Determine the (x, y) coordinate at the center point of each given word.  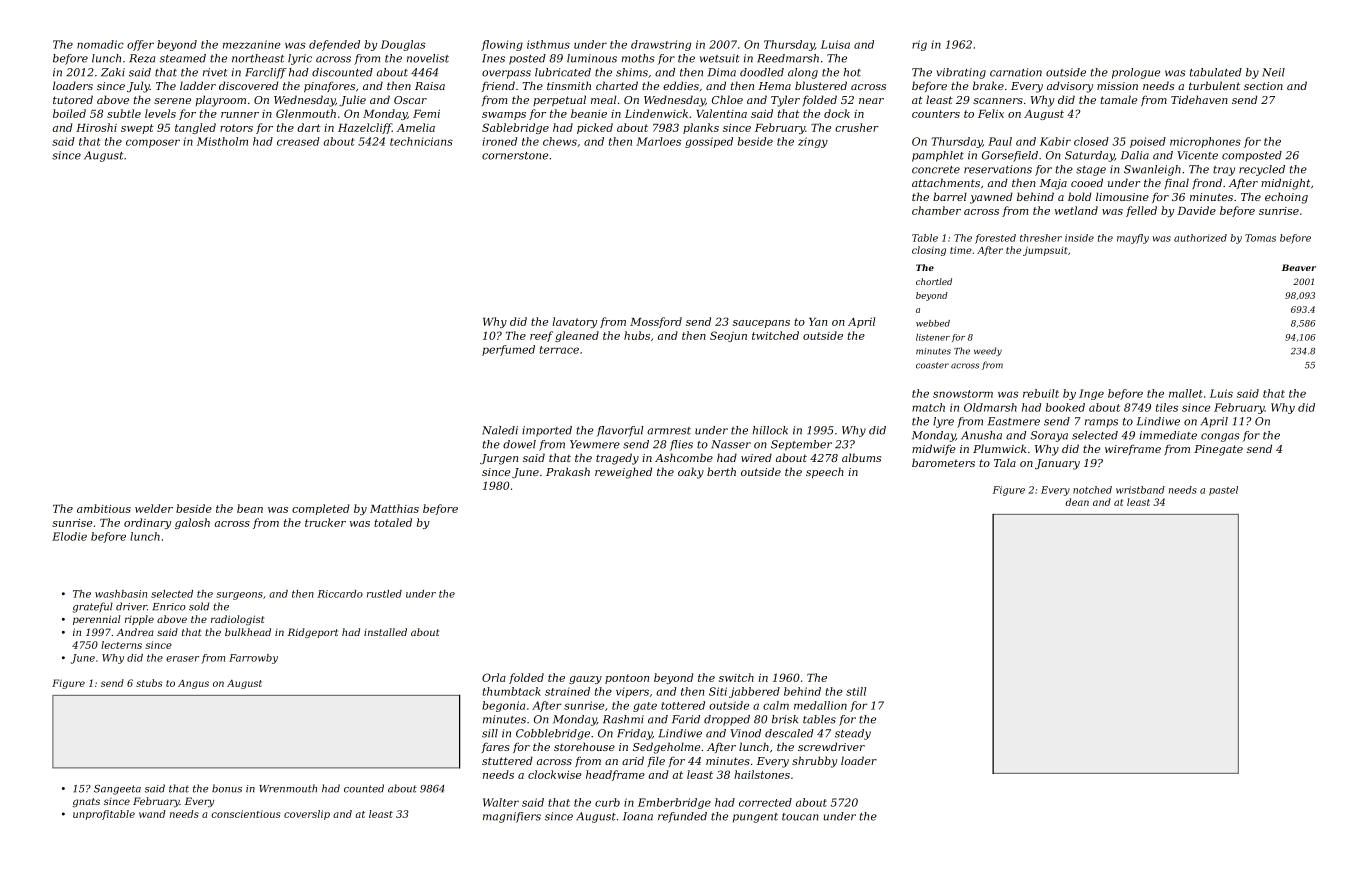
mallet (1186, 393)
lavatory (575, 322)
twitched (775, 335)
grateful (93, 607)
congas (1220, 437)
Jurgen (499, 459)
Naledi (500, 430)
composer (153, 143)
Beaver (1299, 267)
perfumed (508, 350)
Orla (494, 677)
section (1263, 86)
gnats (86, 802)
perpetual (559, 100)
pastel (1223, 491)
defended (334, 45)
